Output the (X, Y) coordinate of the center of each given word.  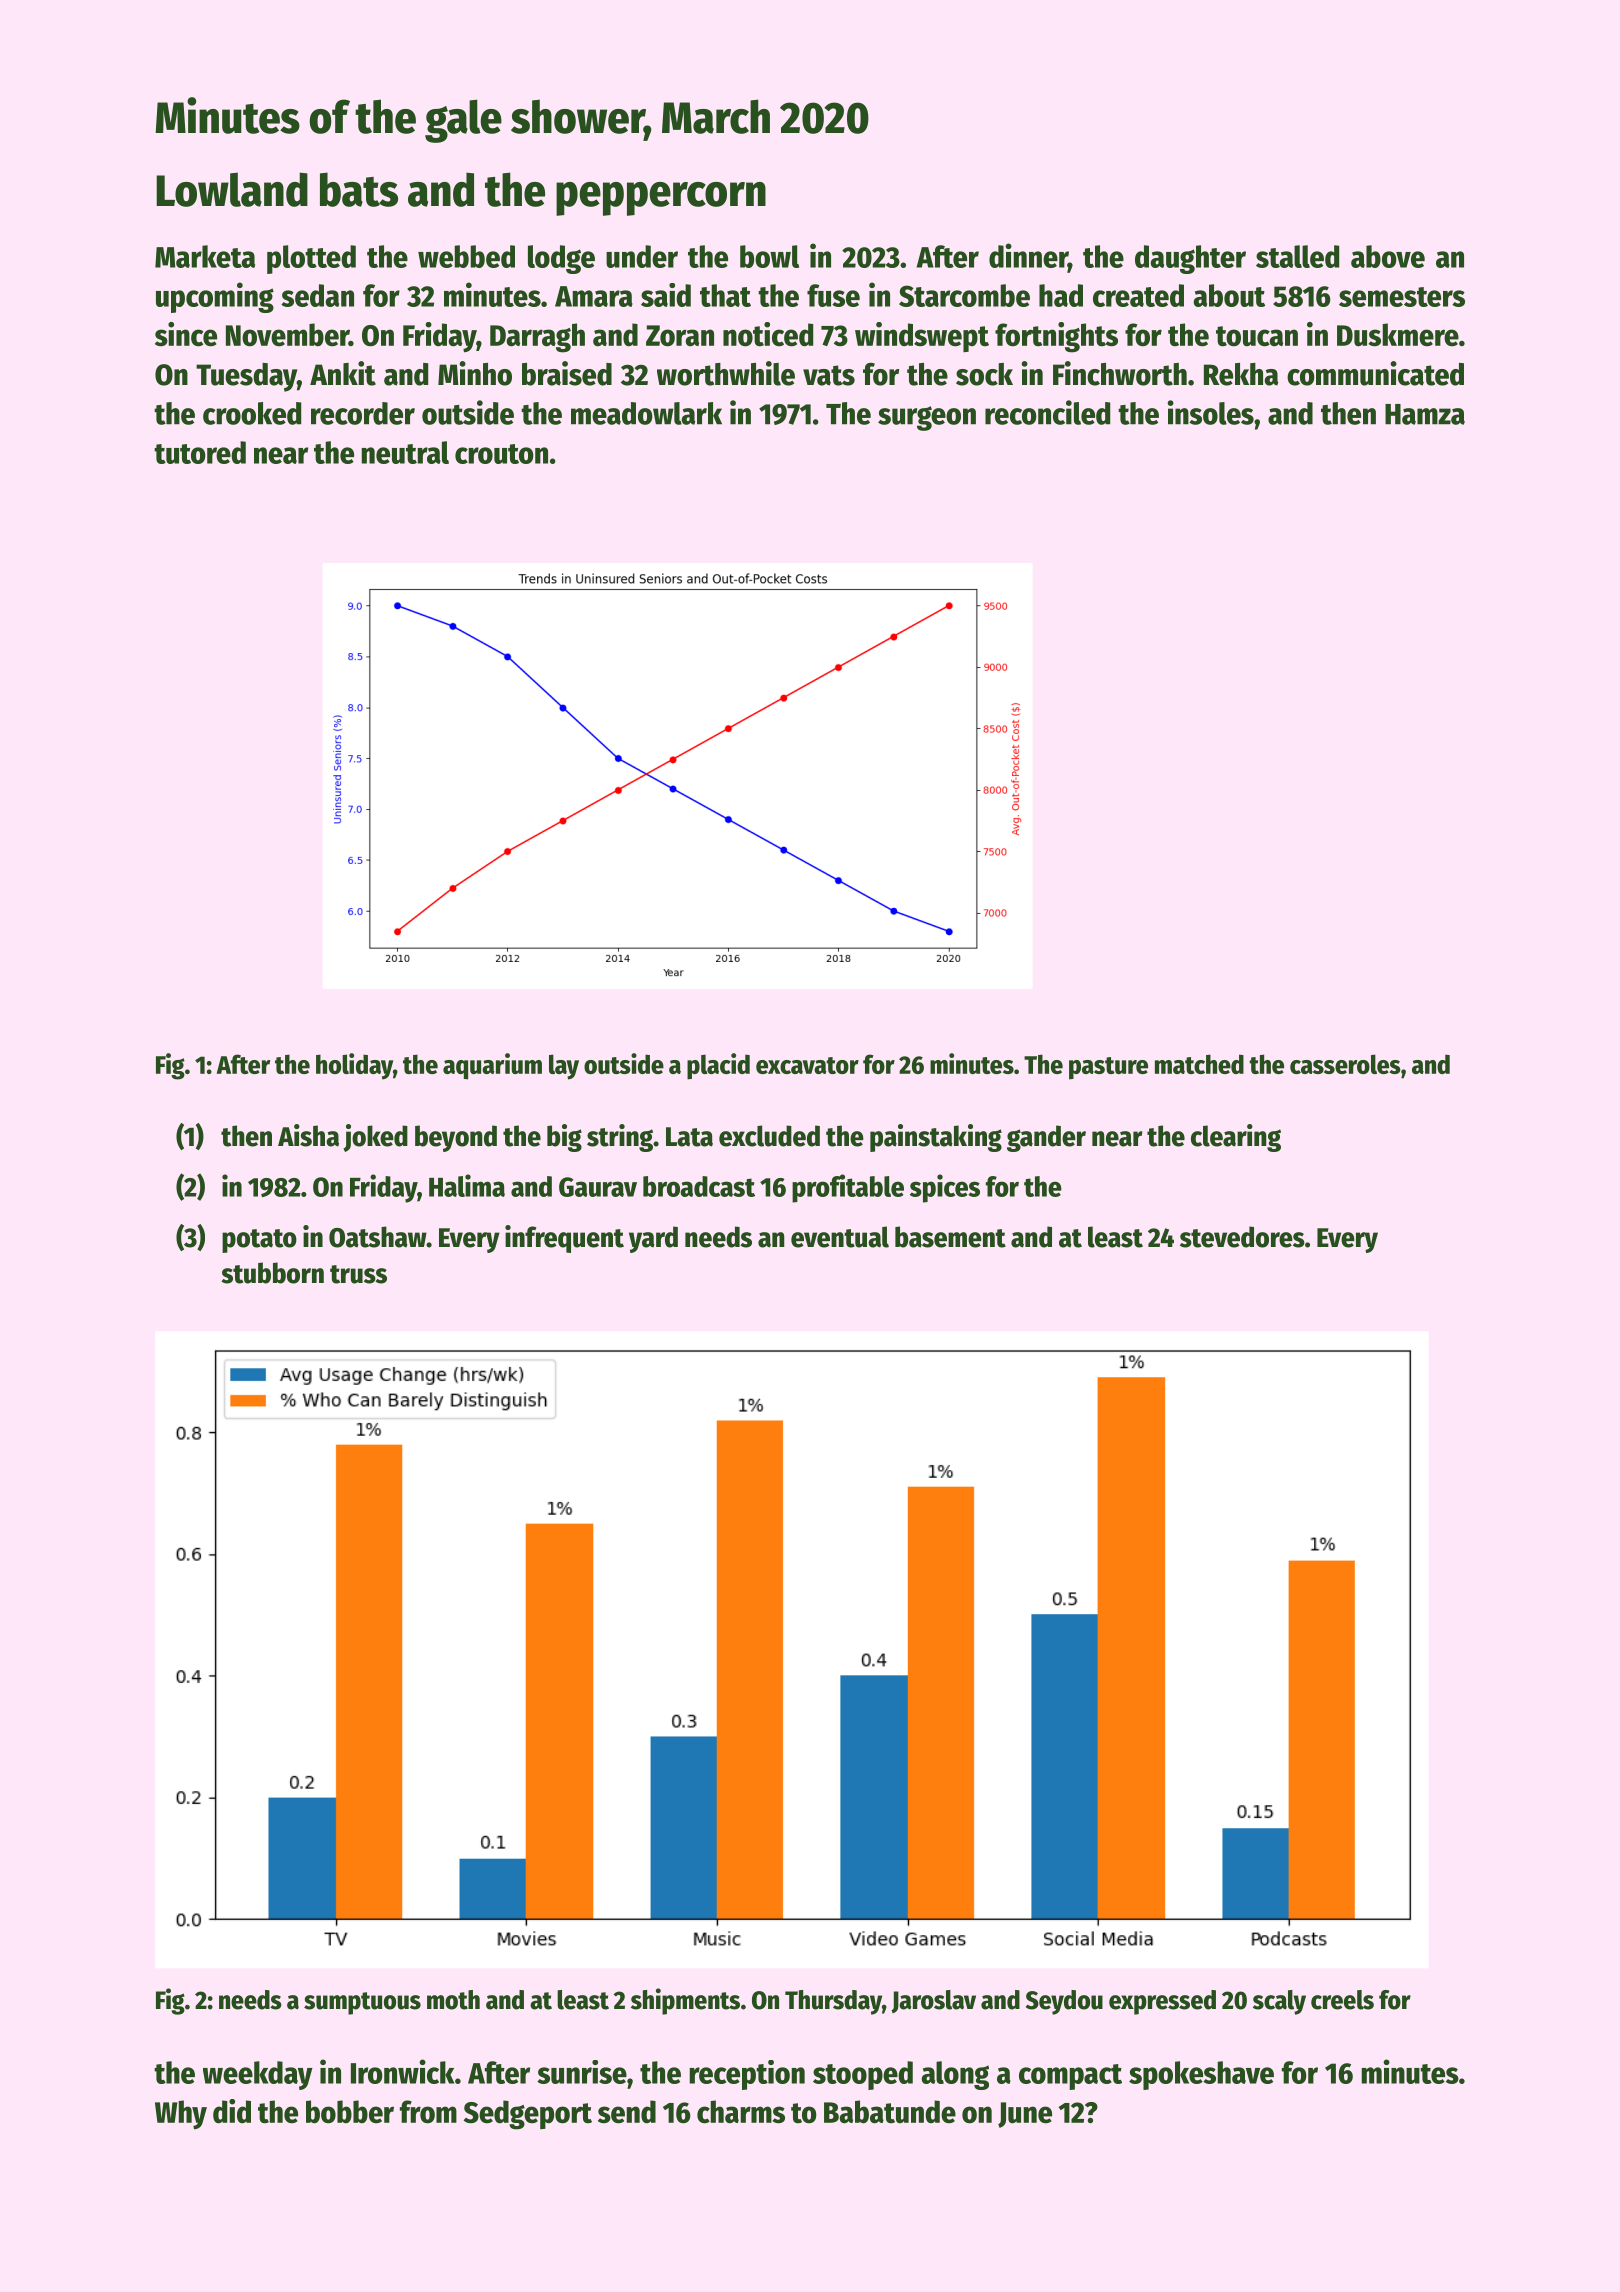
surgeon (927, 418)
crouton (501, 454)
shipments (685, 2001)
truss (358, 1274)
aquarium (492, 1066)
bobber (350, 2112)
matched (1199, 1064)
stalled (1297, 256)
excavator (807, 1065)
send (627, 2112)
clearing (1236, 1138)
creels (1342, 2000)
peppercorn (661, 199)
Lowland (232, 189)
